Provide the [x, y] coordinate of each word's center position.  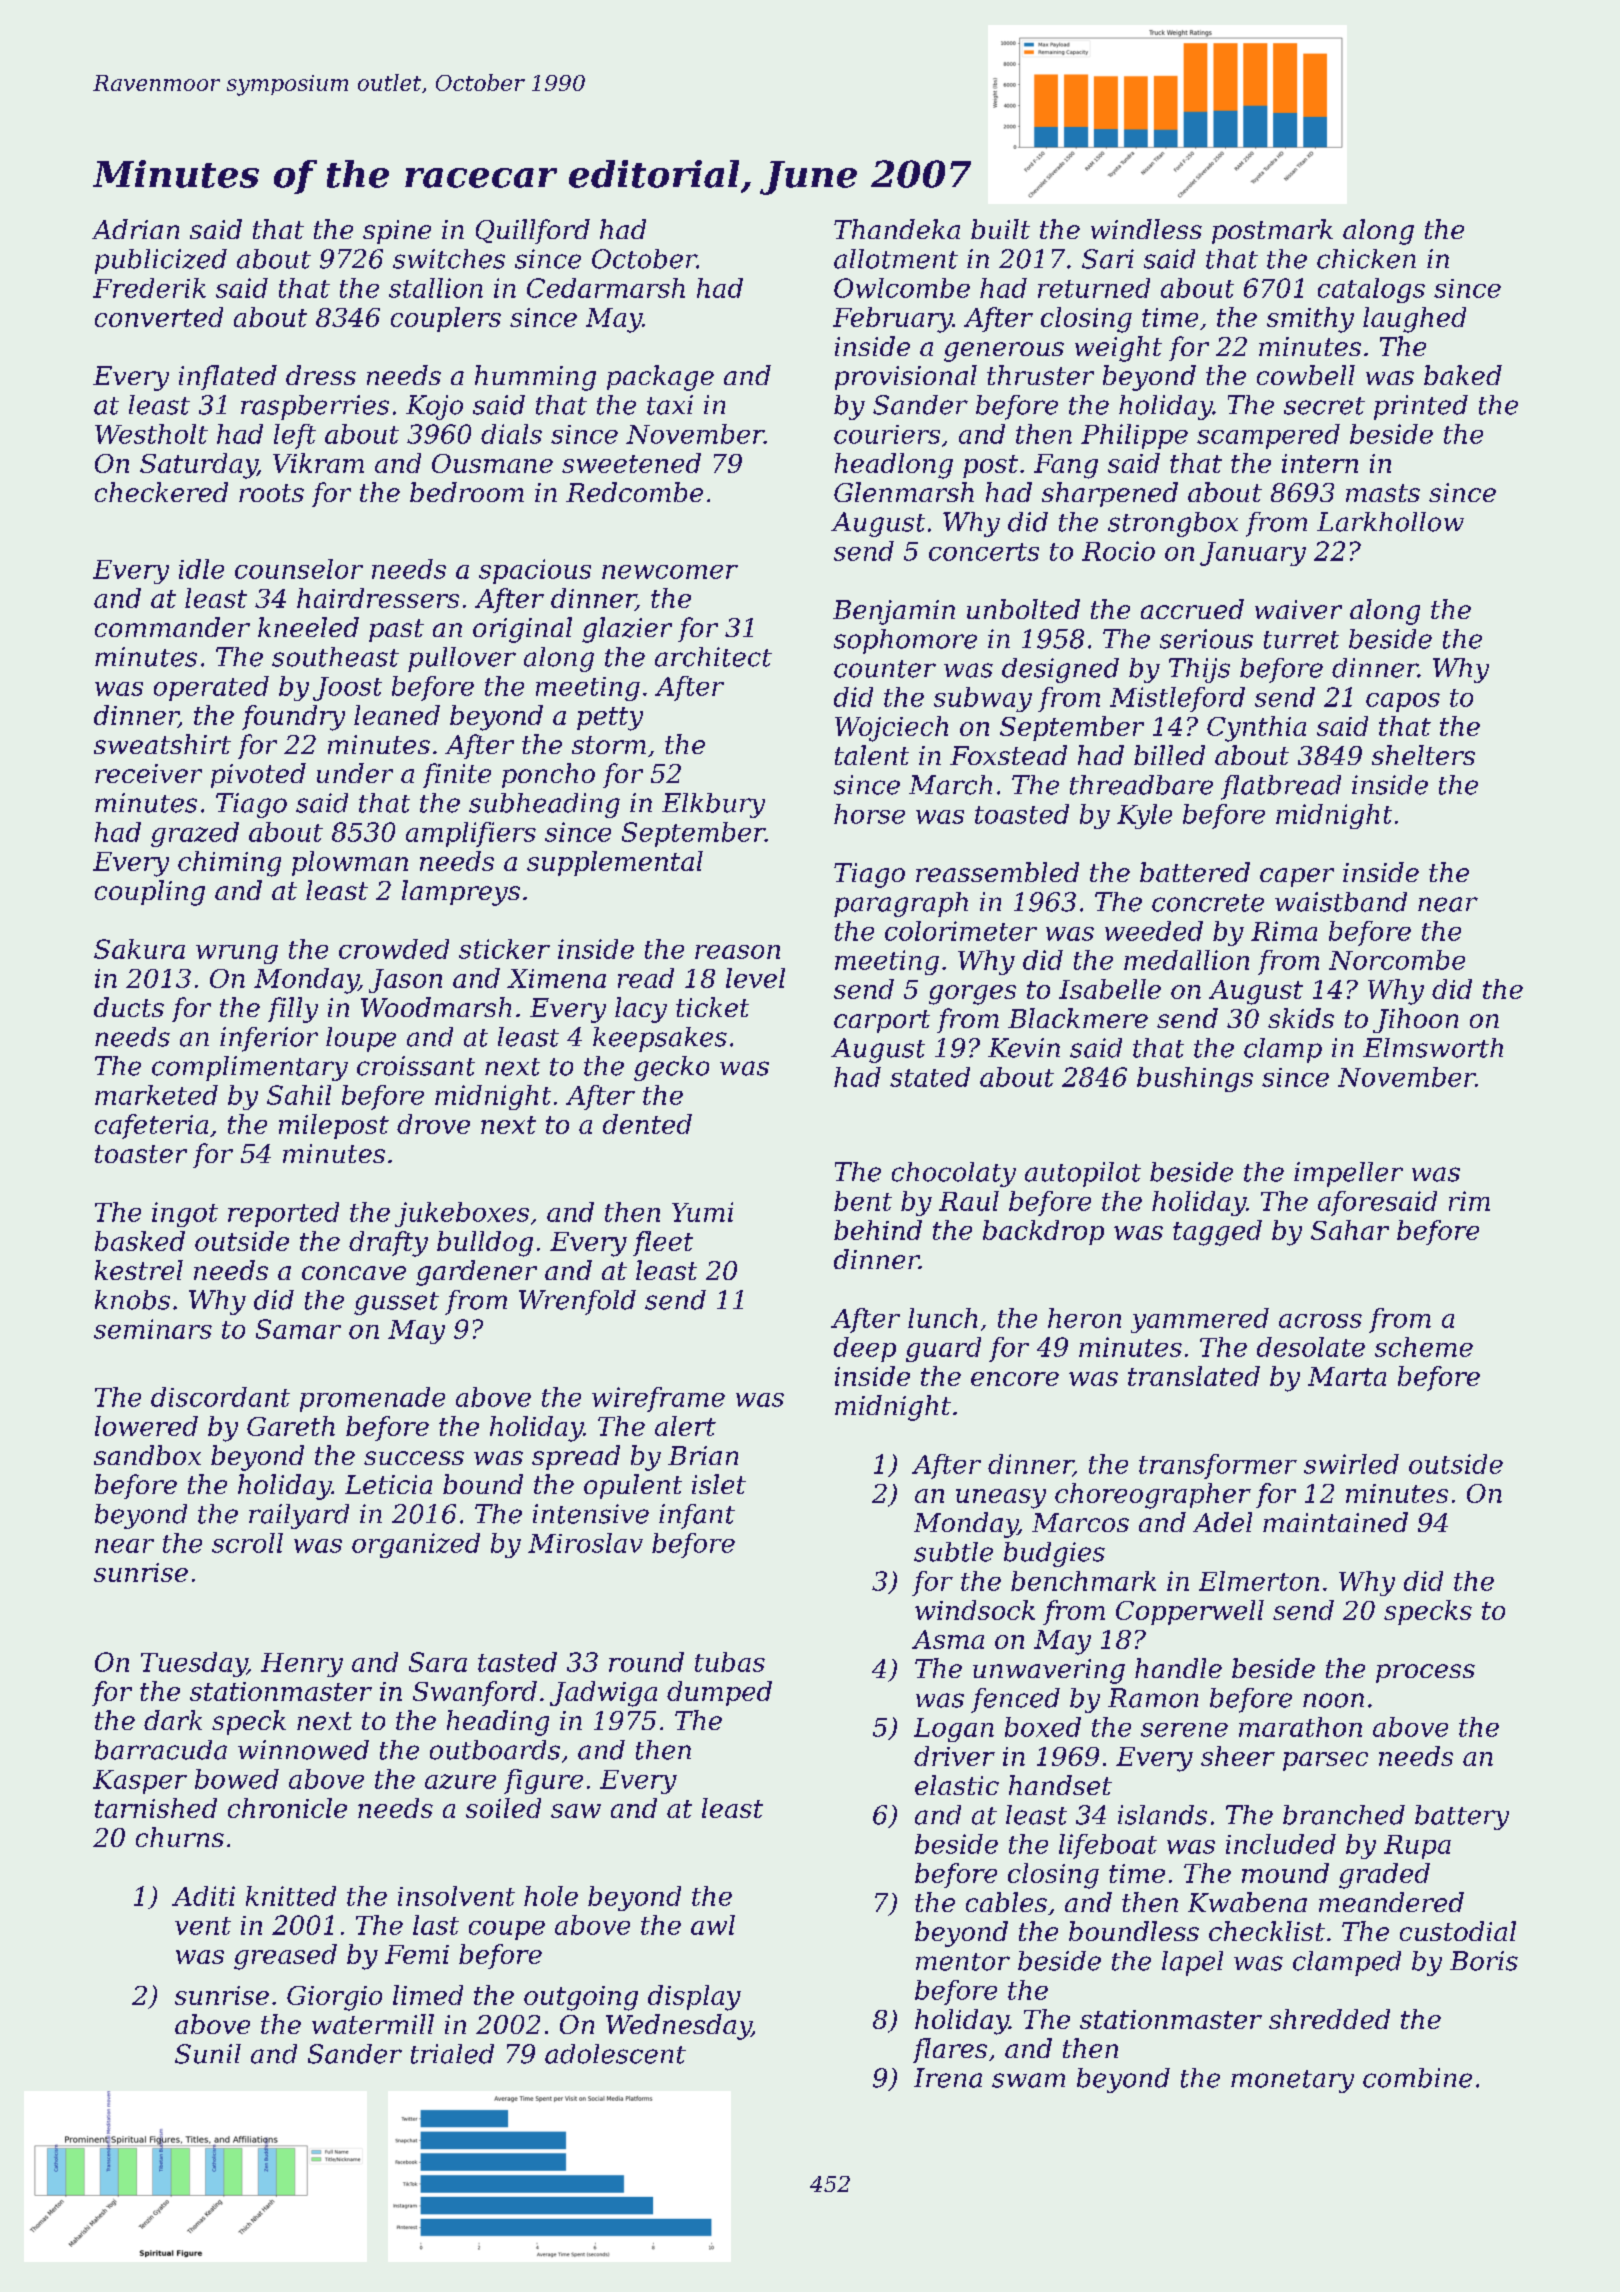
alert [685, 1426]
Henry [302, 1665]
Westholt [151, 434]
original [522, 630]
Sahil [299, 1095]
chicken [1366, 259]
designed [1060, 670]
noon [1333, 1700]
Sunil [208, 2054]
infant [697, 1516]
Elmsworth [1433, 1048]
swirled [1351, 1464]
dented [647, 1124]
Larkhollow [1390, 522]
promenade [372, 1399]
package [660, 378]
